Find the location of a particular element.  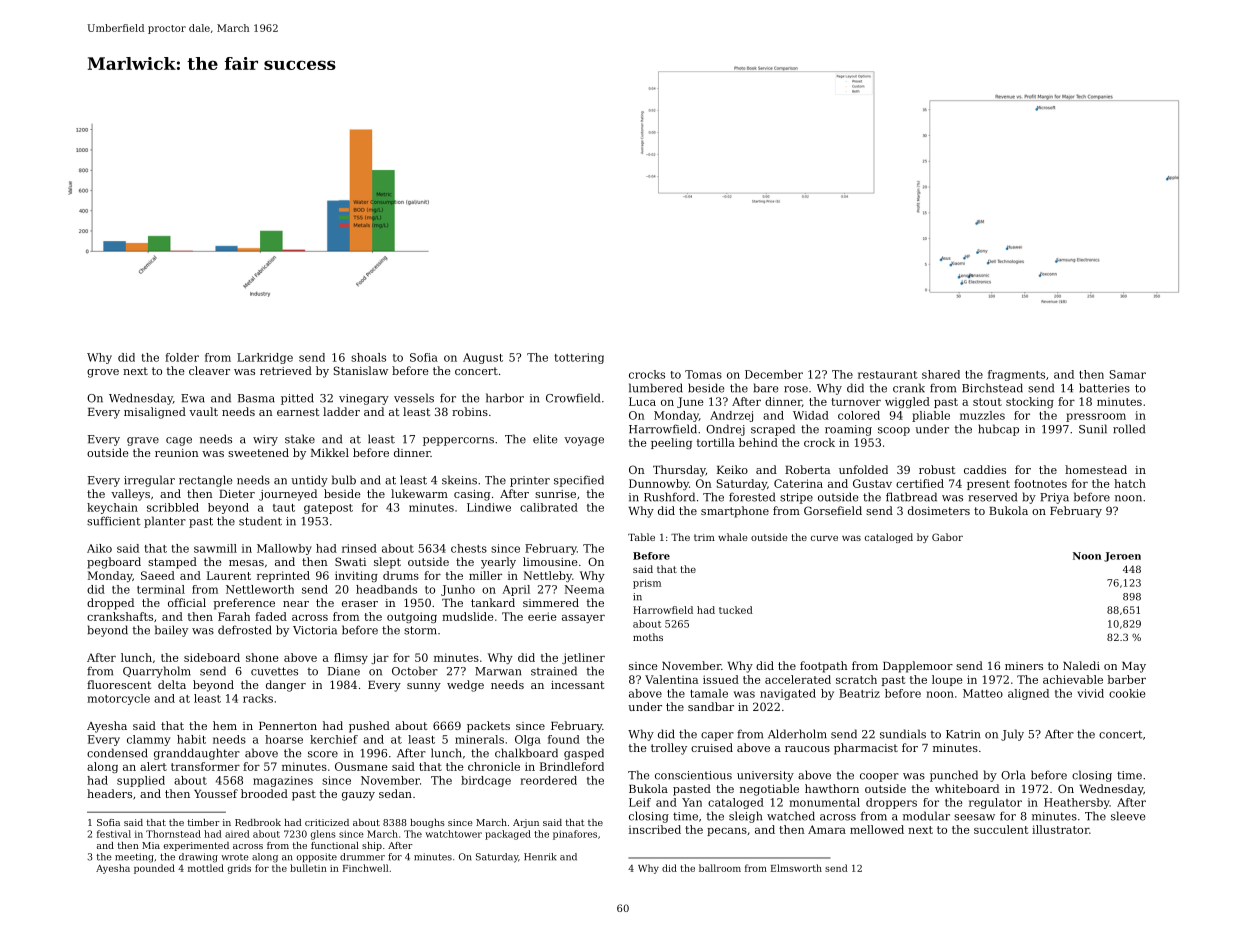

Yan is located at coordinates (692, 802).
